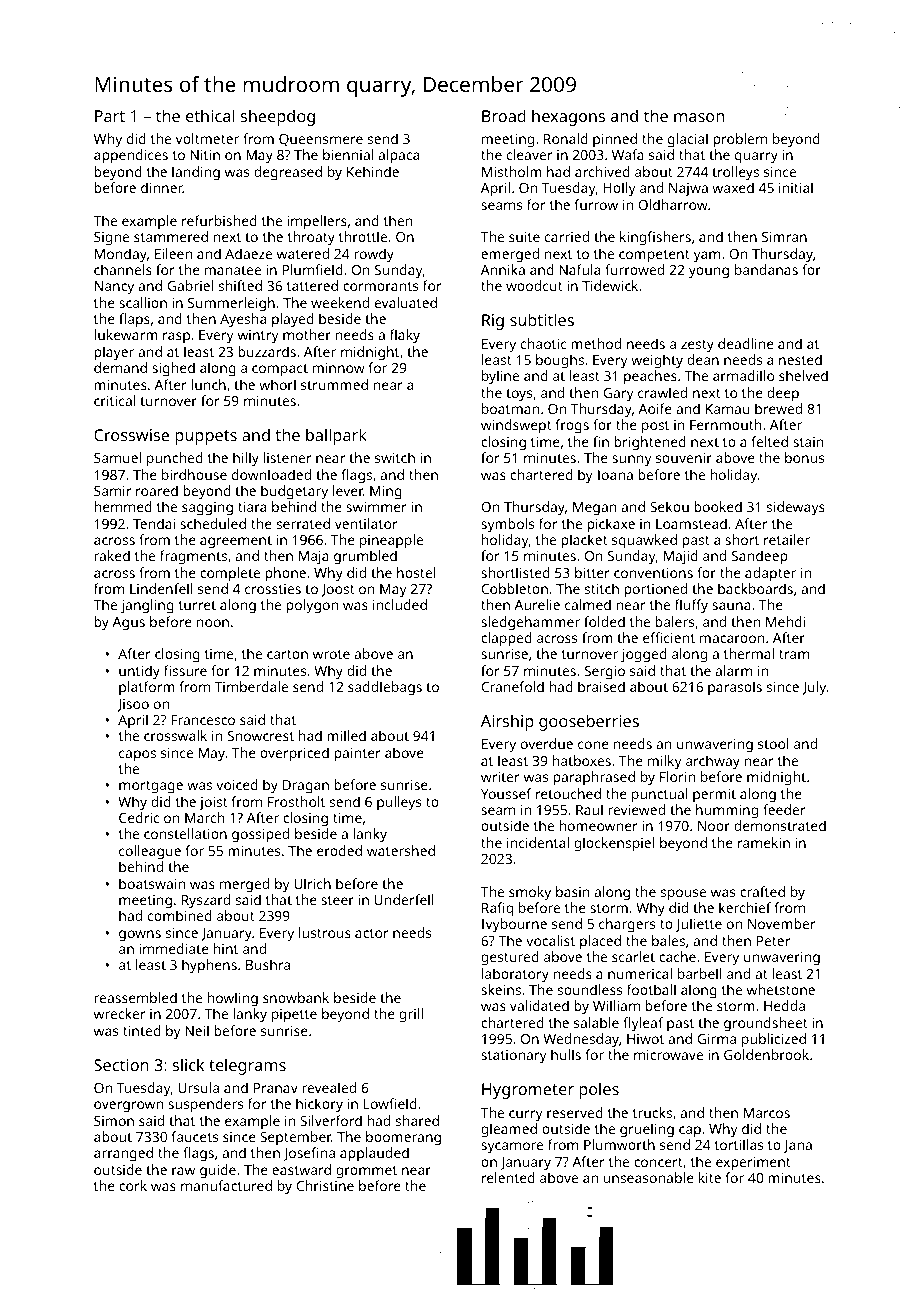 This image has width=924, height=1308. What do you see at coordinates (401, 850) in the image?
I see `watershed` at bounding box center [401, 850].
